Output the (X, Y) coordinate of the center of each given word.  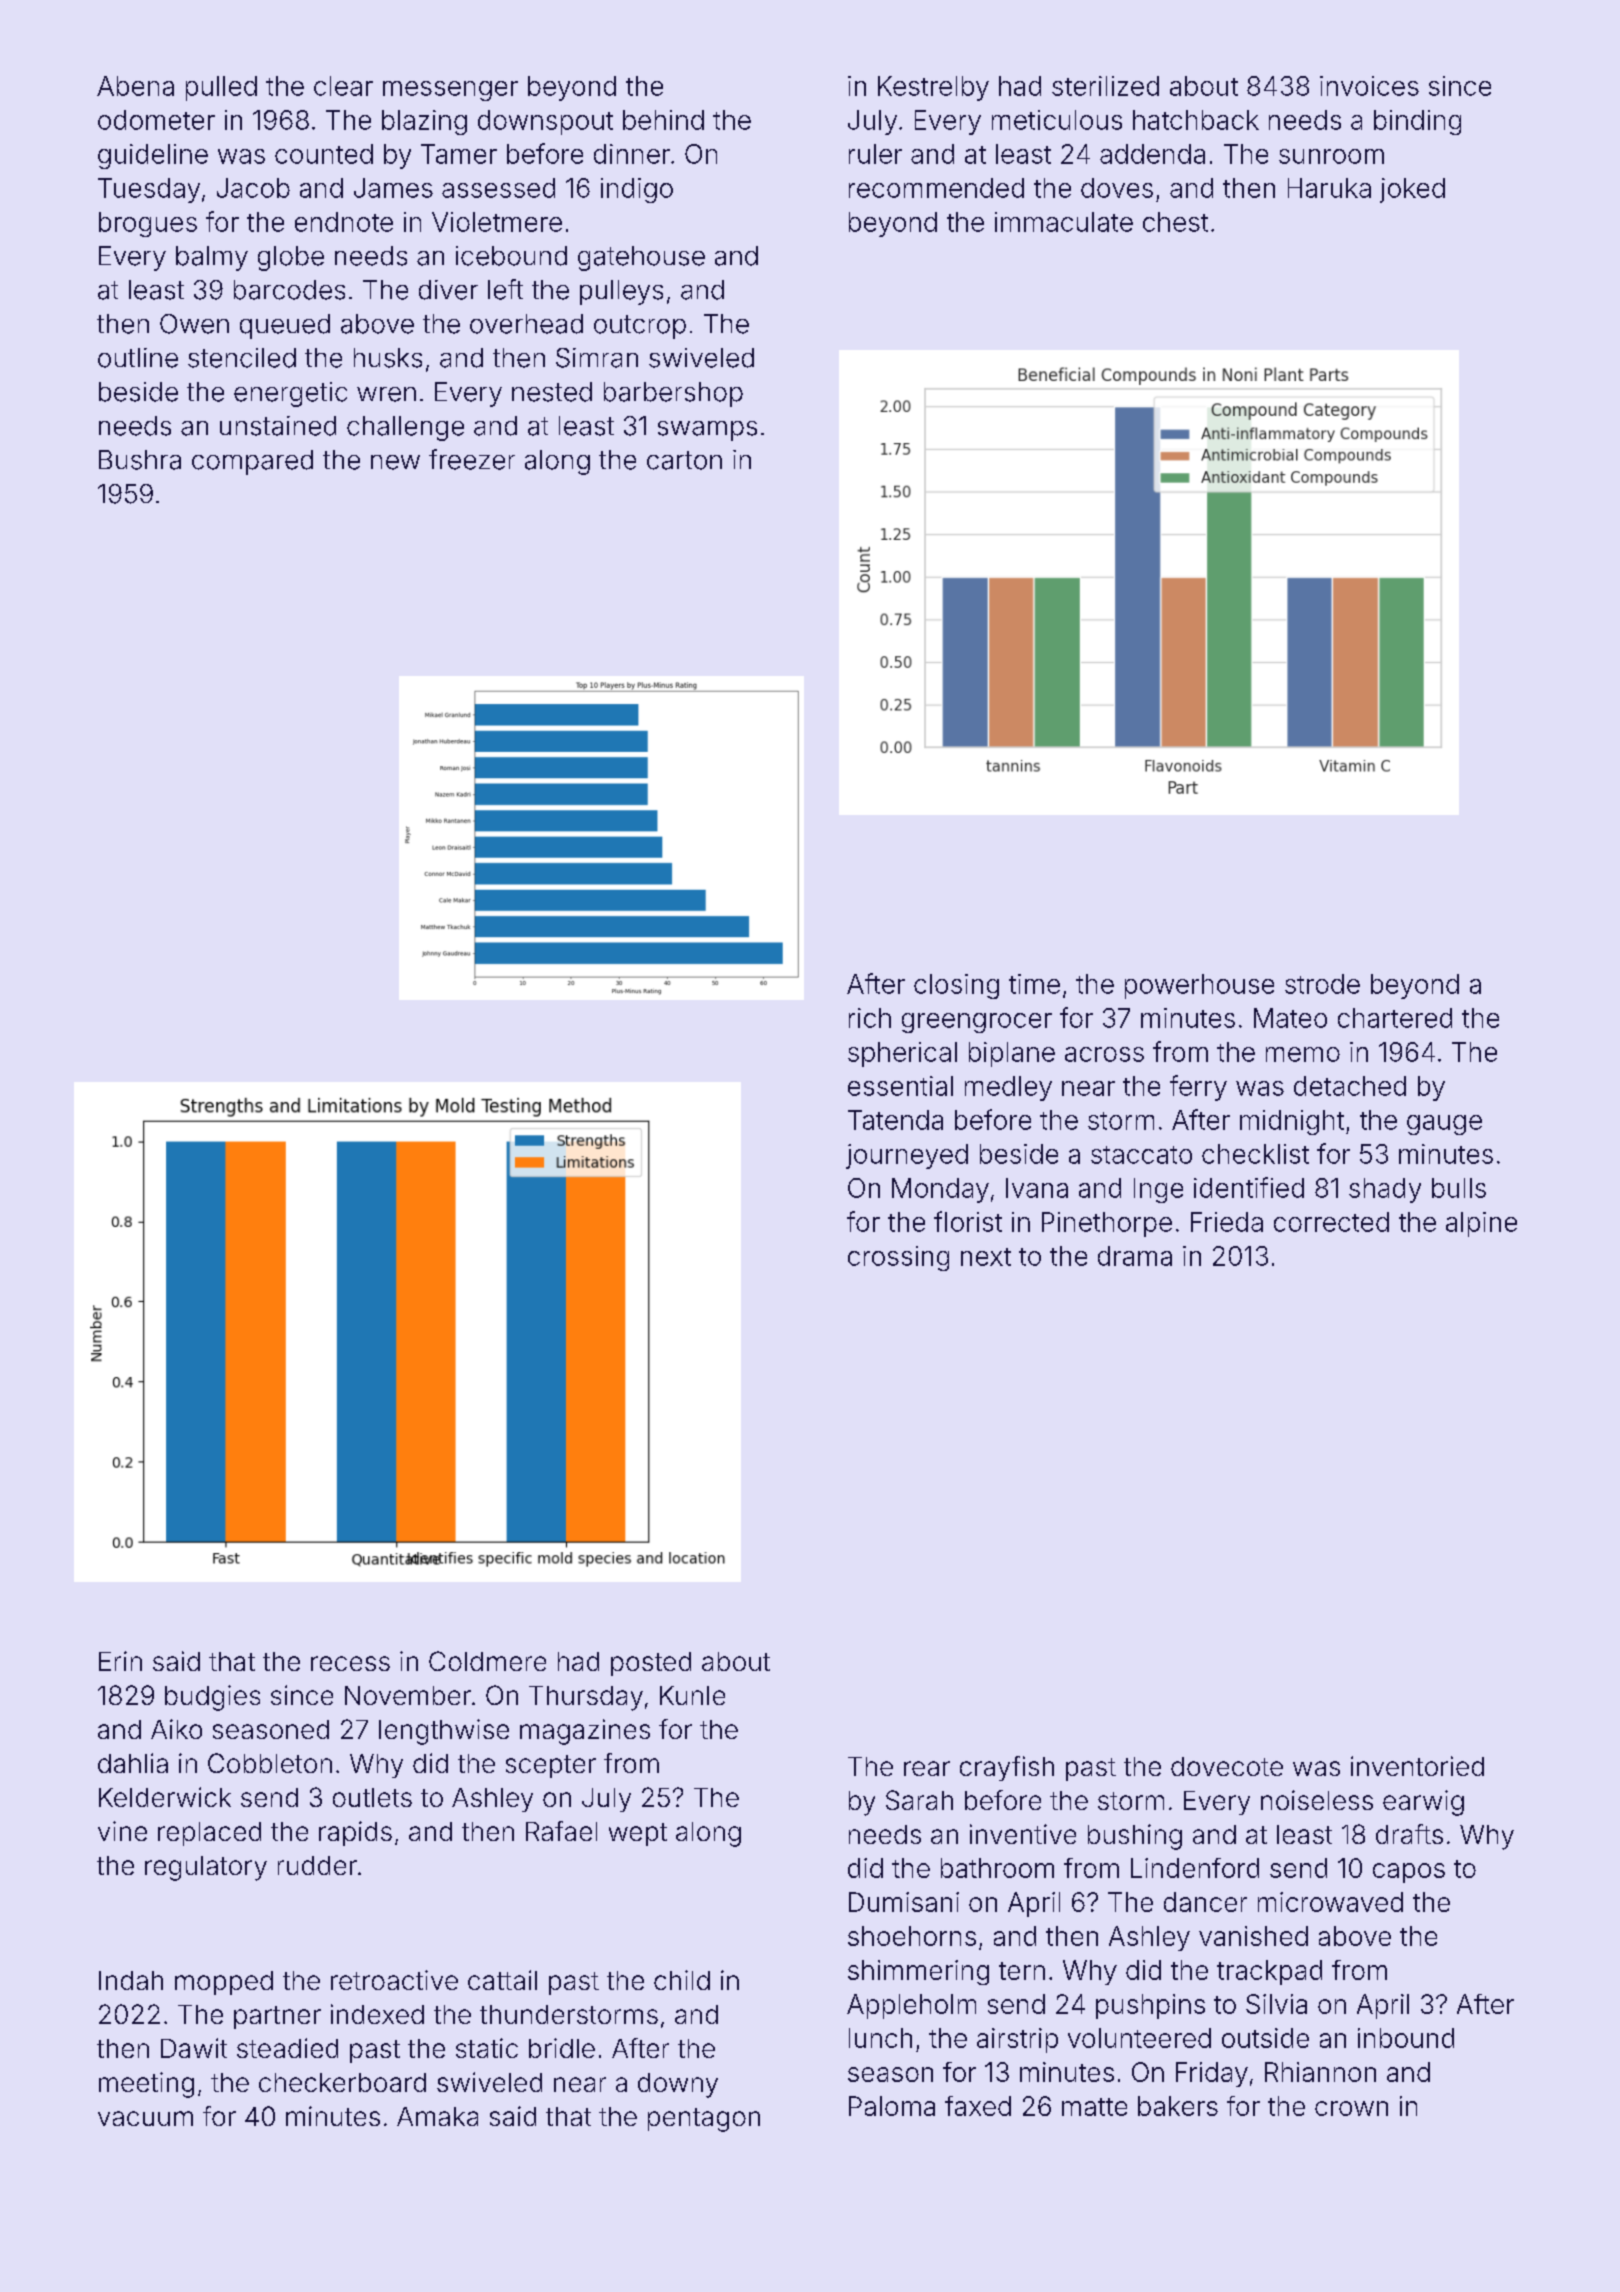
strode (1322, 984)
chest (1175, 222)
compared (252, 462)
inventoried (1417, 1766)
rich (870, 1018)
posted (651, 1664)
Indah (131, 1980)
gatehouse (641, 258)
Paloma (892, 2106)
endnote (344, 222)
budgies (212, 1698)
